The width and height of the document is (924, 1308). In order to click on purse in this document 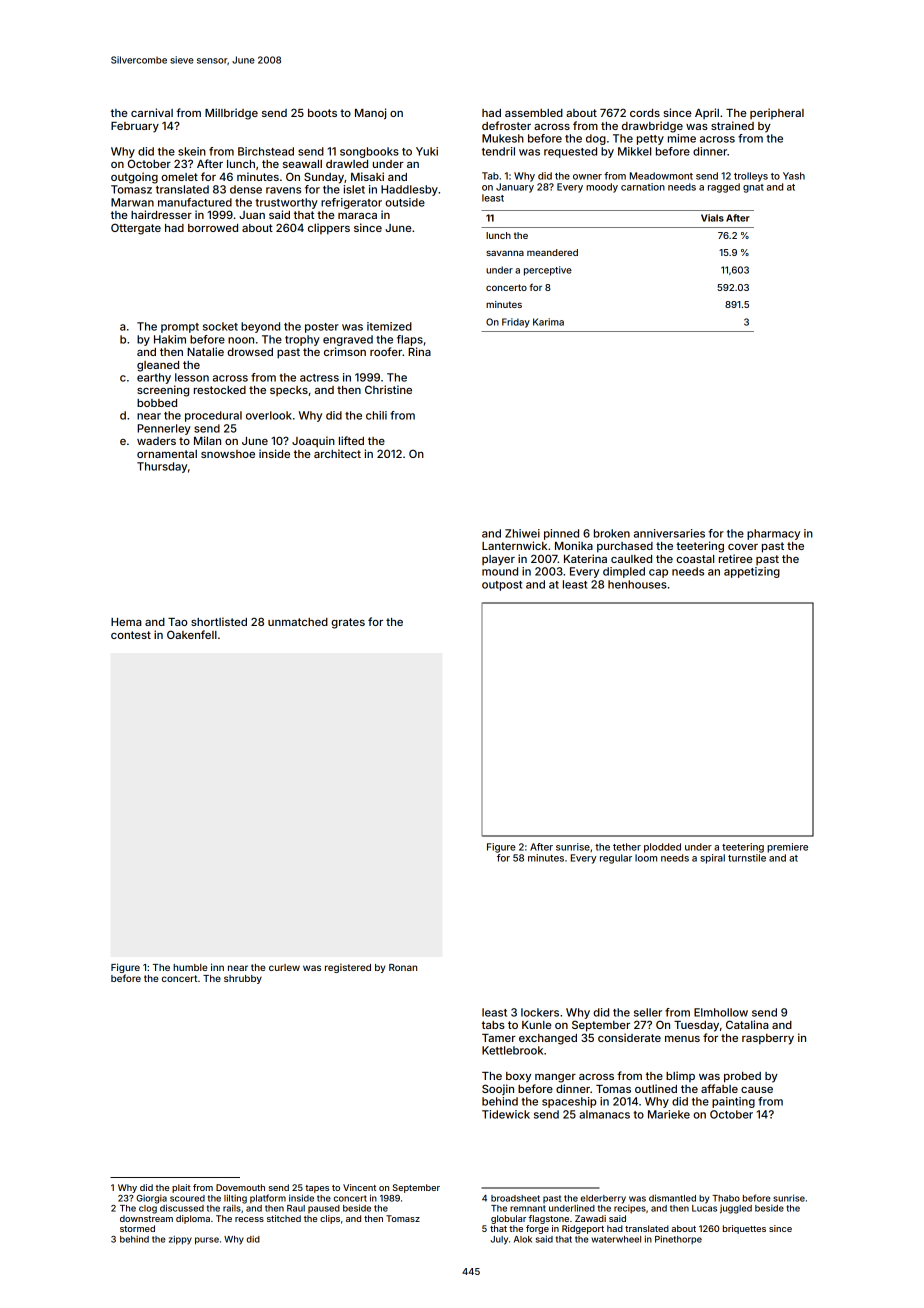, I will do `click(207, 1241)`.
